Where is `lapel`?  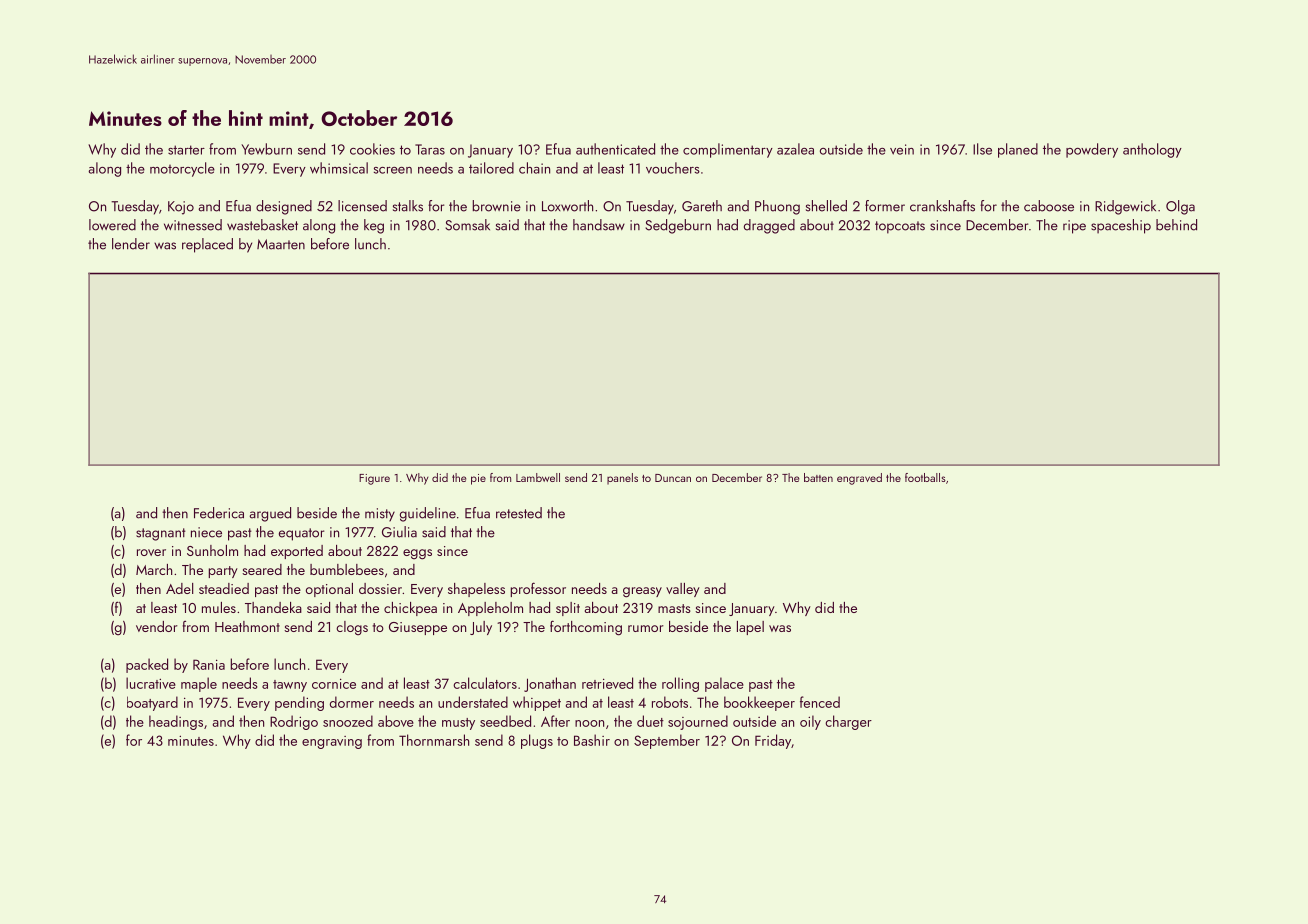 lapel is located at coordinates (750, 628).
